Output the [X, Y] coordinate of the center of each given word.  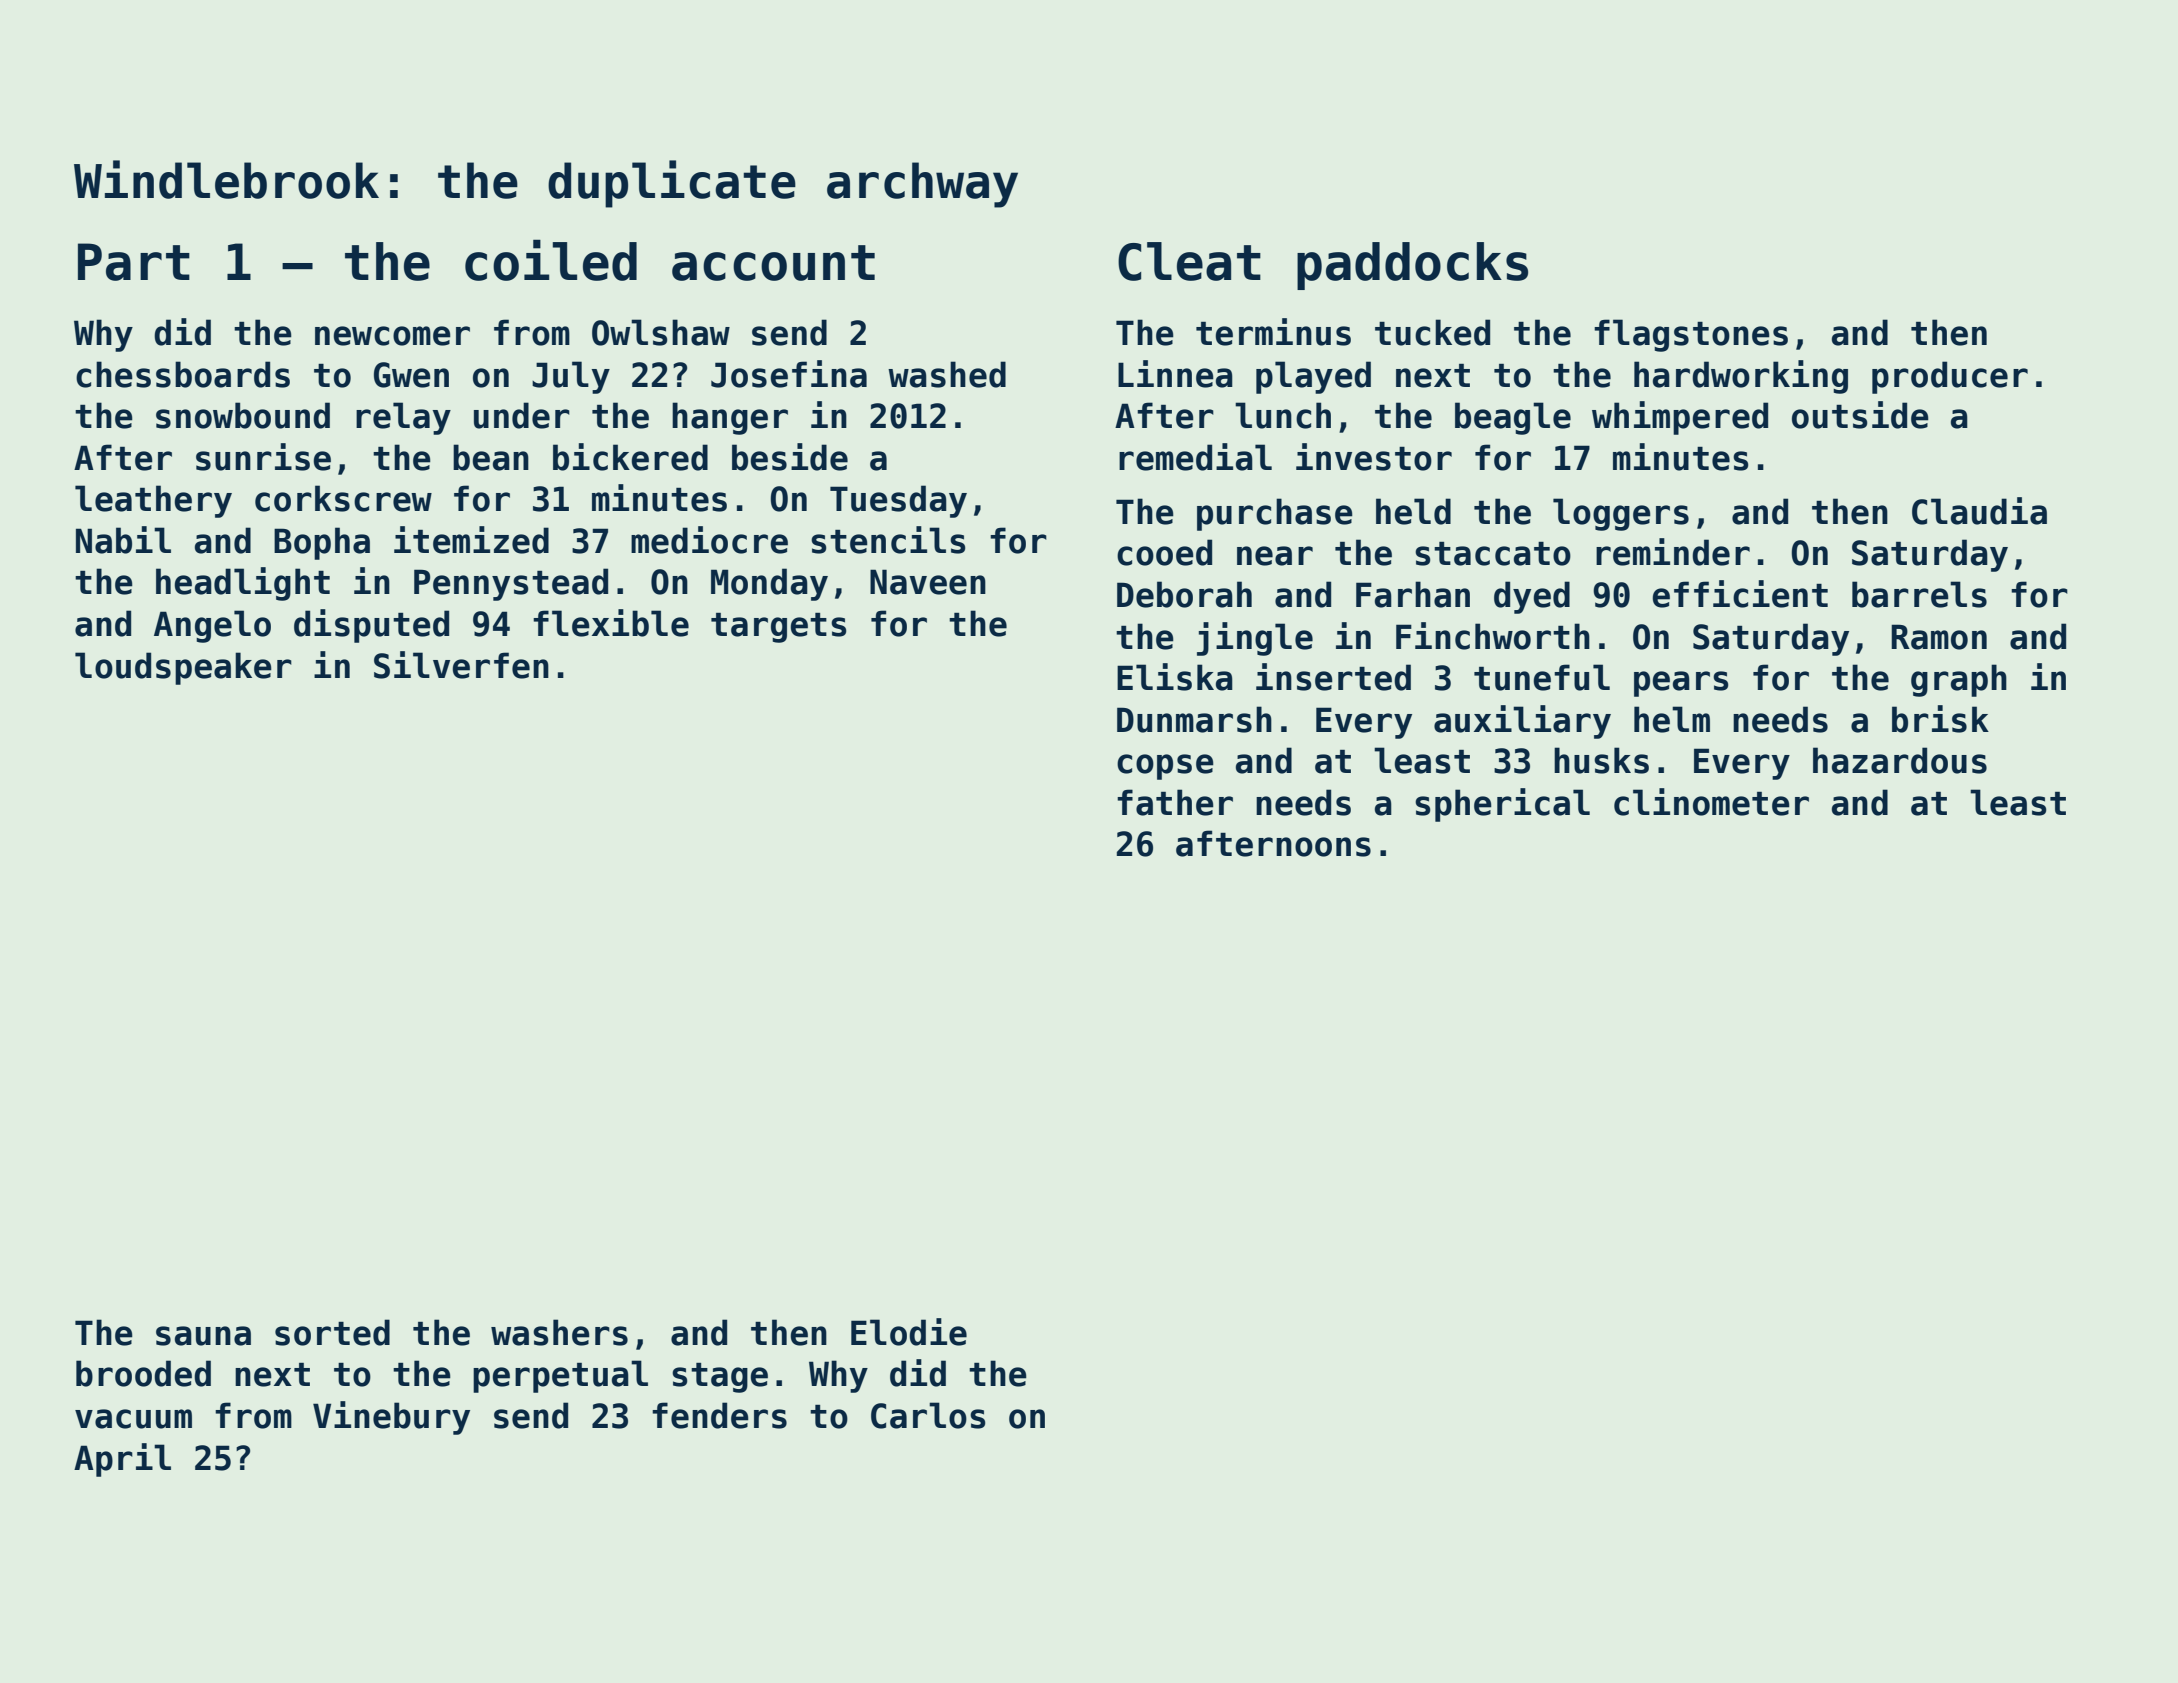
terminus [1273, 332]
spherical [1502, 805]
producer [1950, 377]
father [1175, 802]
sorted [332, 1332]
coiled [551, 260]
